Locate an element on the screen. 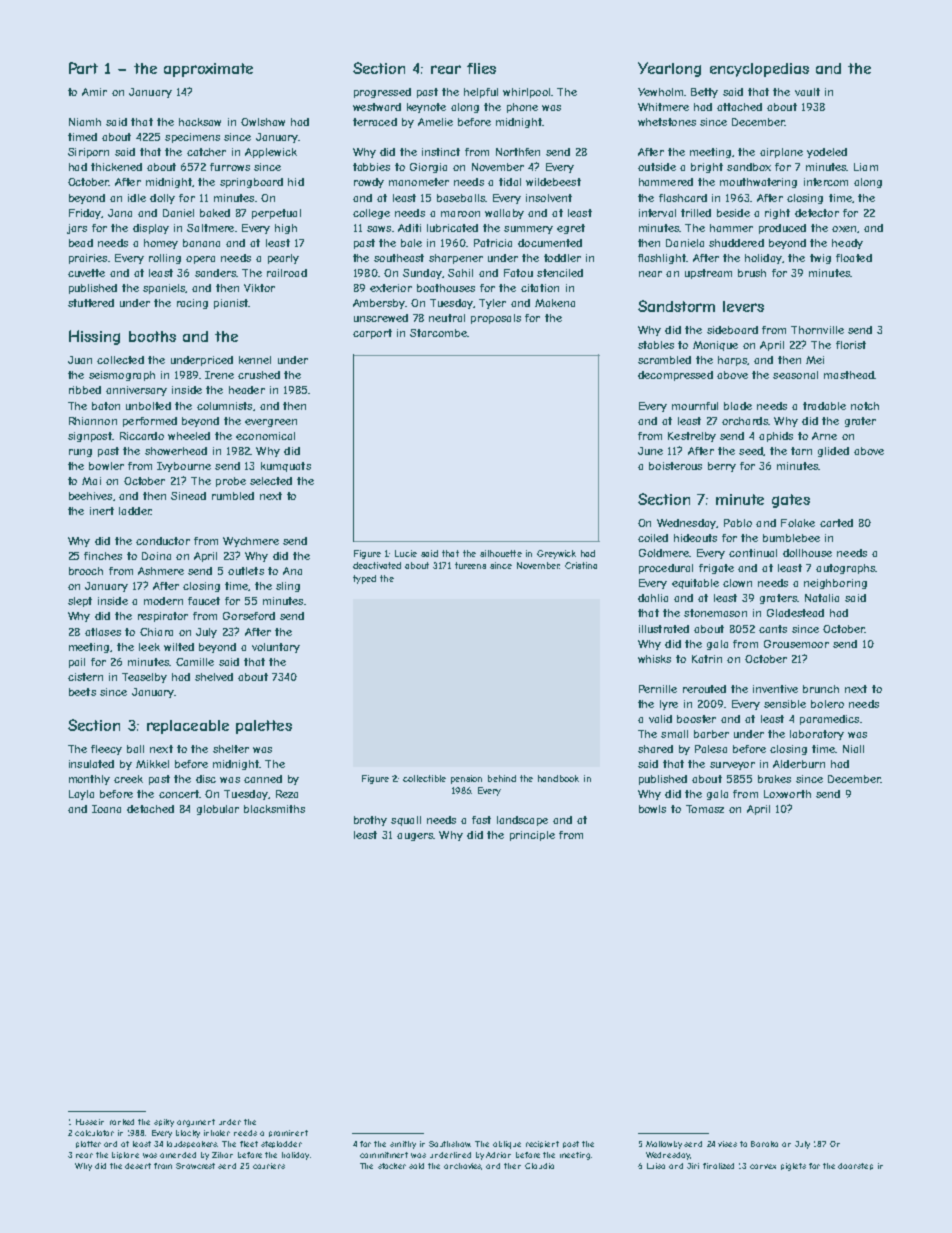 The width and height of the screenshot is (952, 1233). Ioana is located at coordinates (106, 809).
